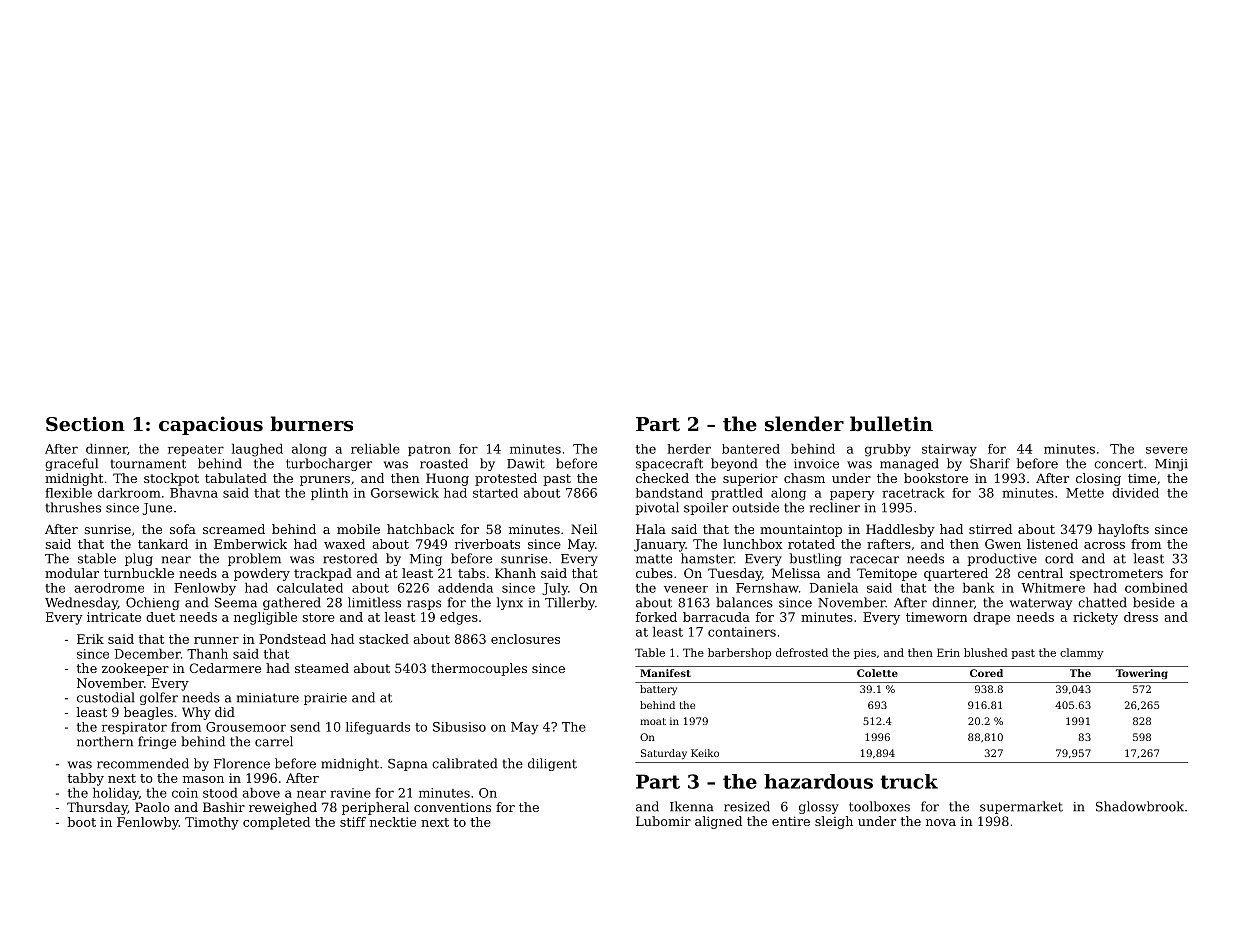 Image resolution: width=1233 pixels, height=952 pixels. Describe the element at coordinates (72, 573) in the image. I see `modular` at that location.
